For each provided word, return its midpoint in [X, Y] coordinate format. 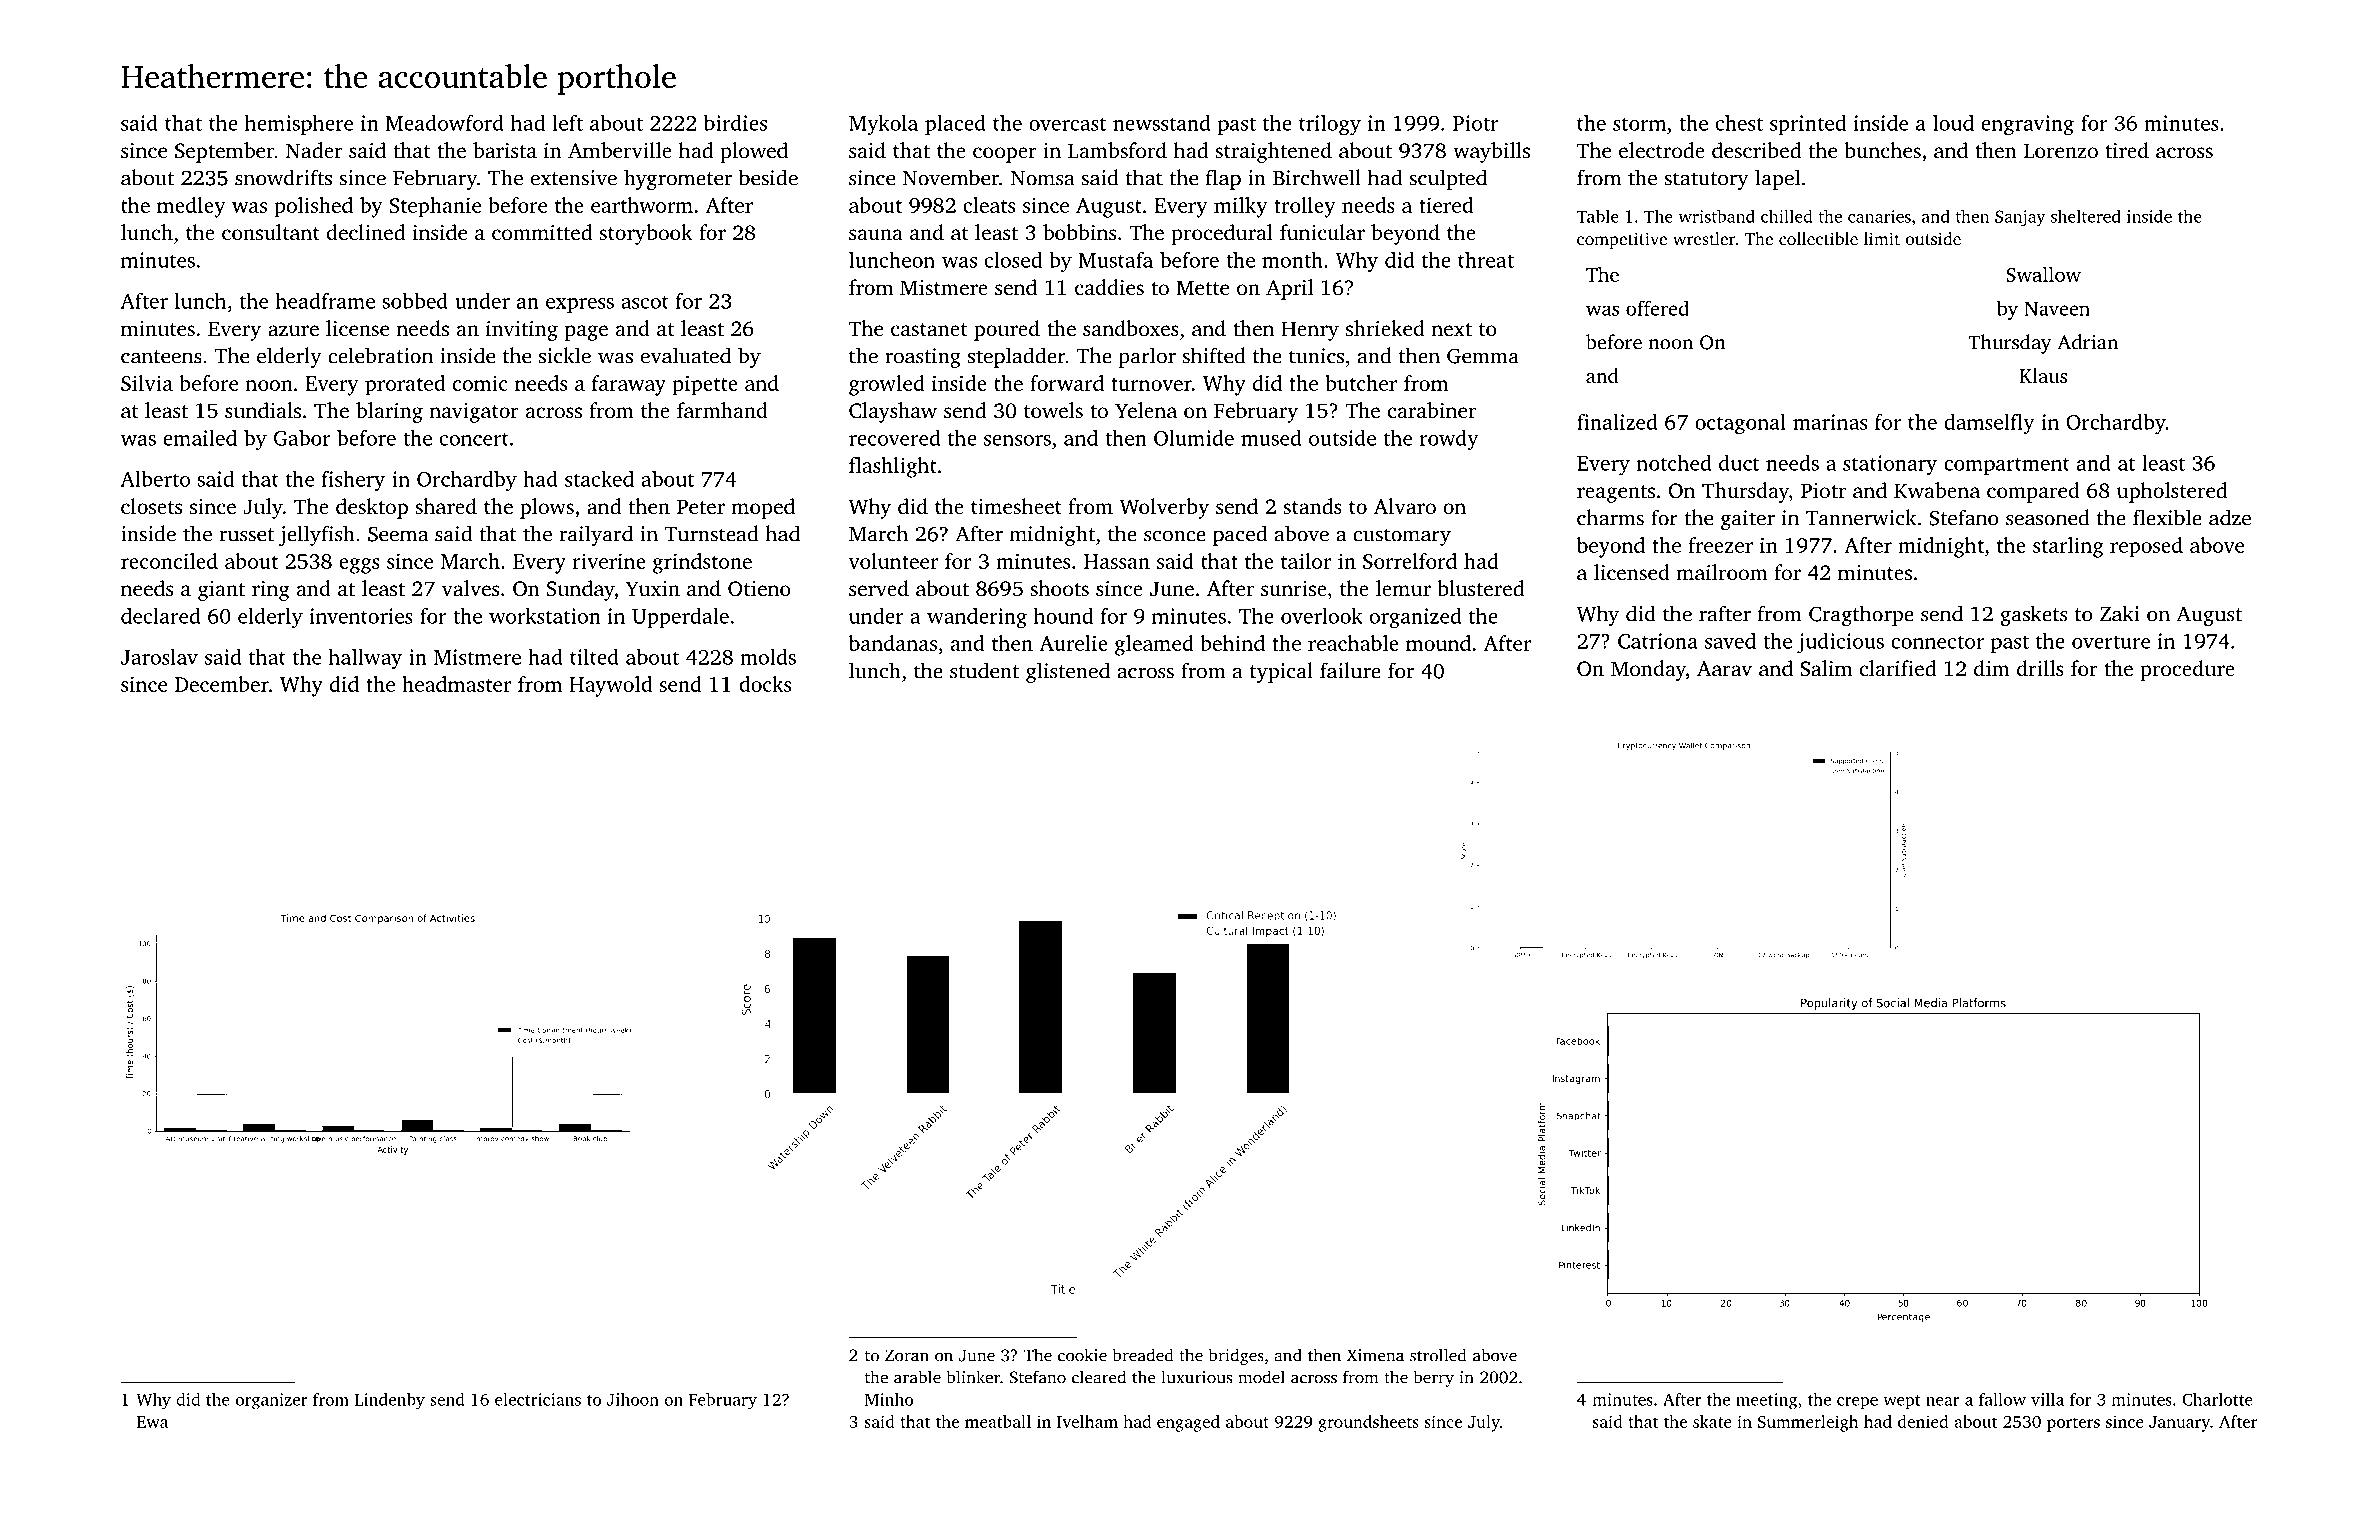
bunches [1882, 150]
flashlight [893, 467]
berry [1433, 1378]
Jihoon [633, 1399]
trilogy [1330, 125]
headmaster [456, 684]
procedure [2187, 670]
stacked [599, 479]
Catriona [1658, 641]
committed [542, 232]
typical [1281, 672]
